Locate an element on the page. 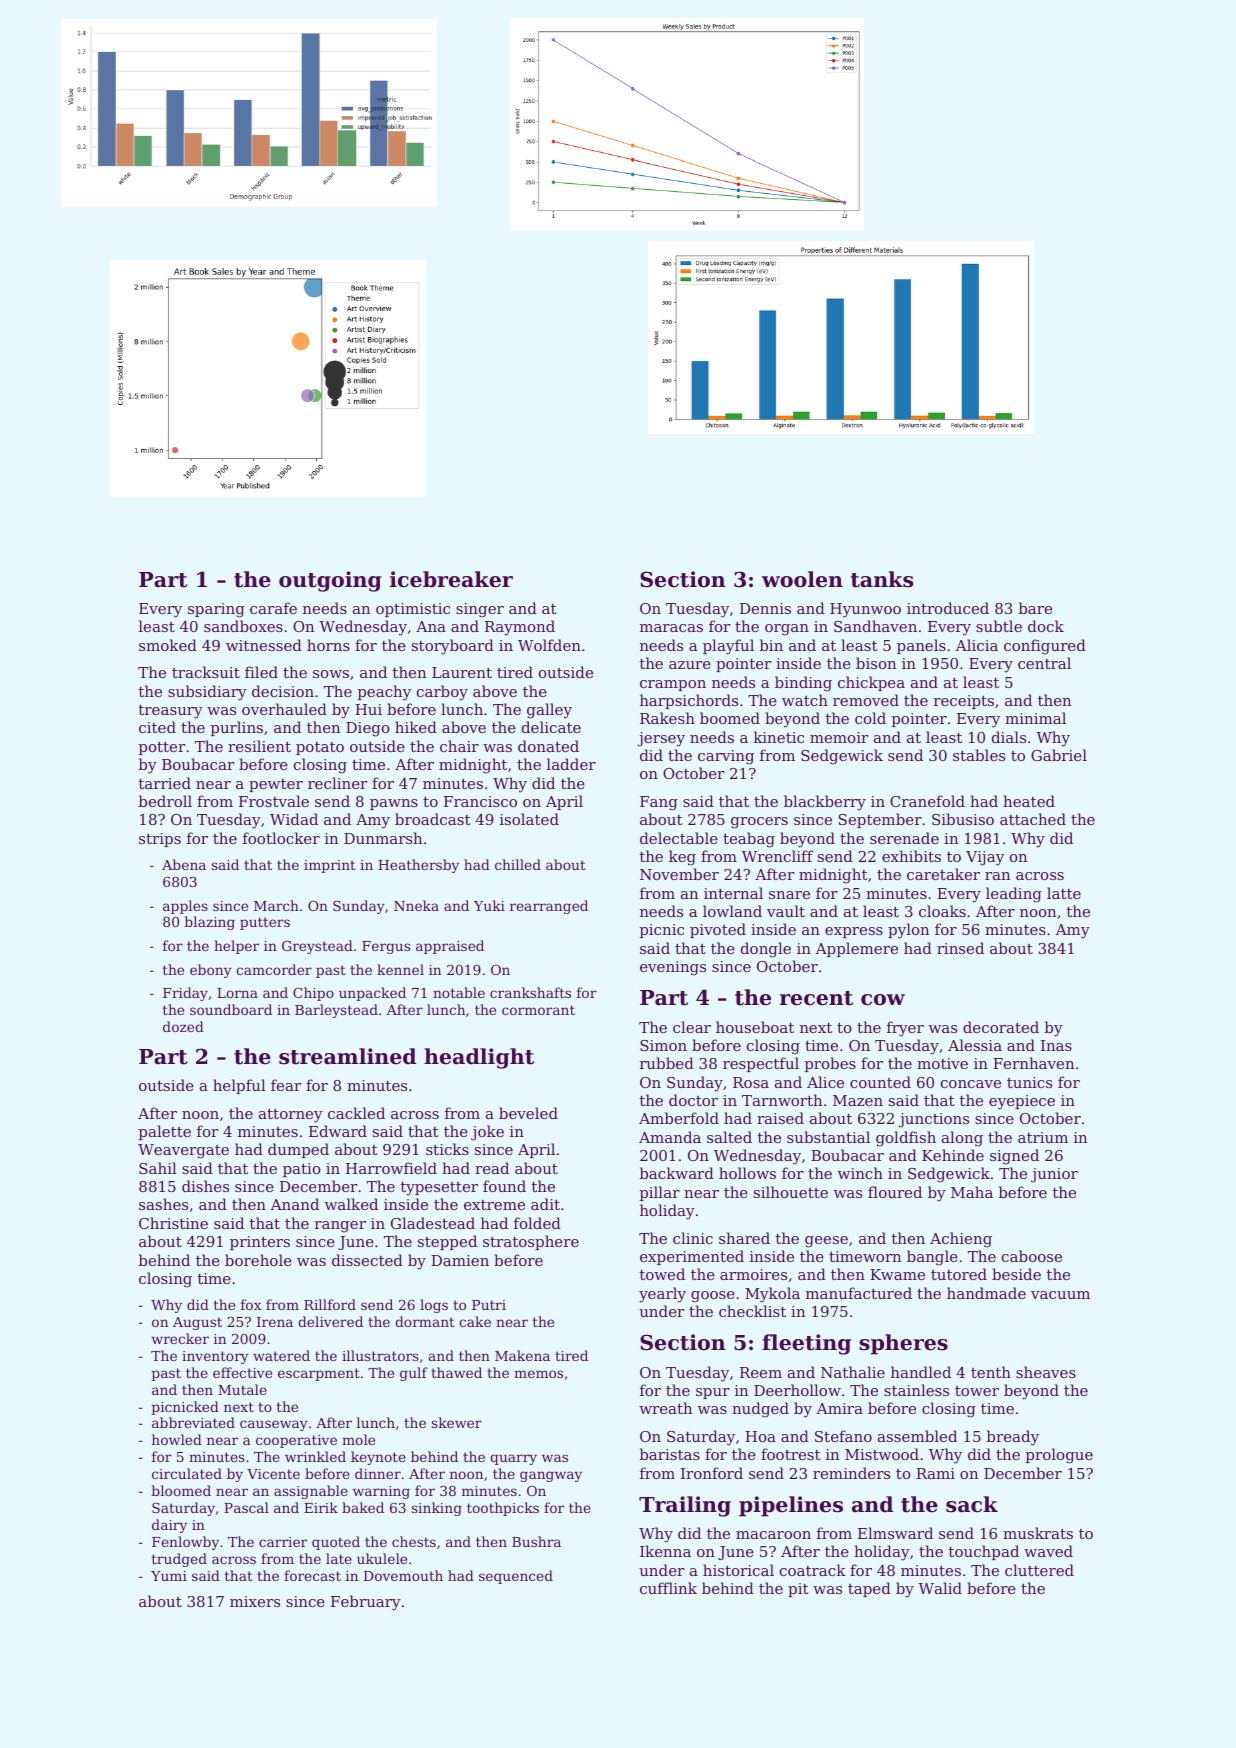 This document has width=1236, height=1748. tower is located at coordinates (977, 1391).
